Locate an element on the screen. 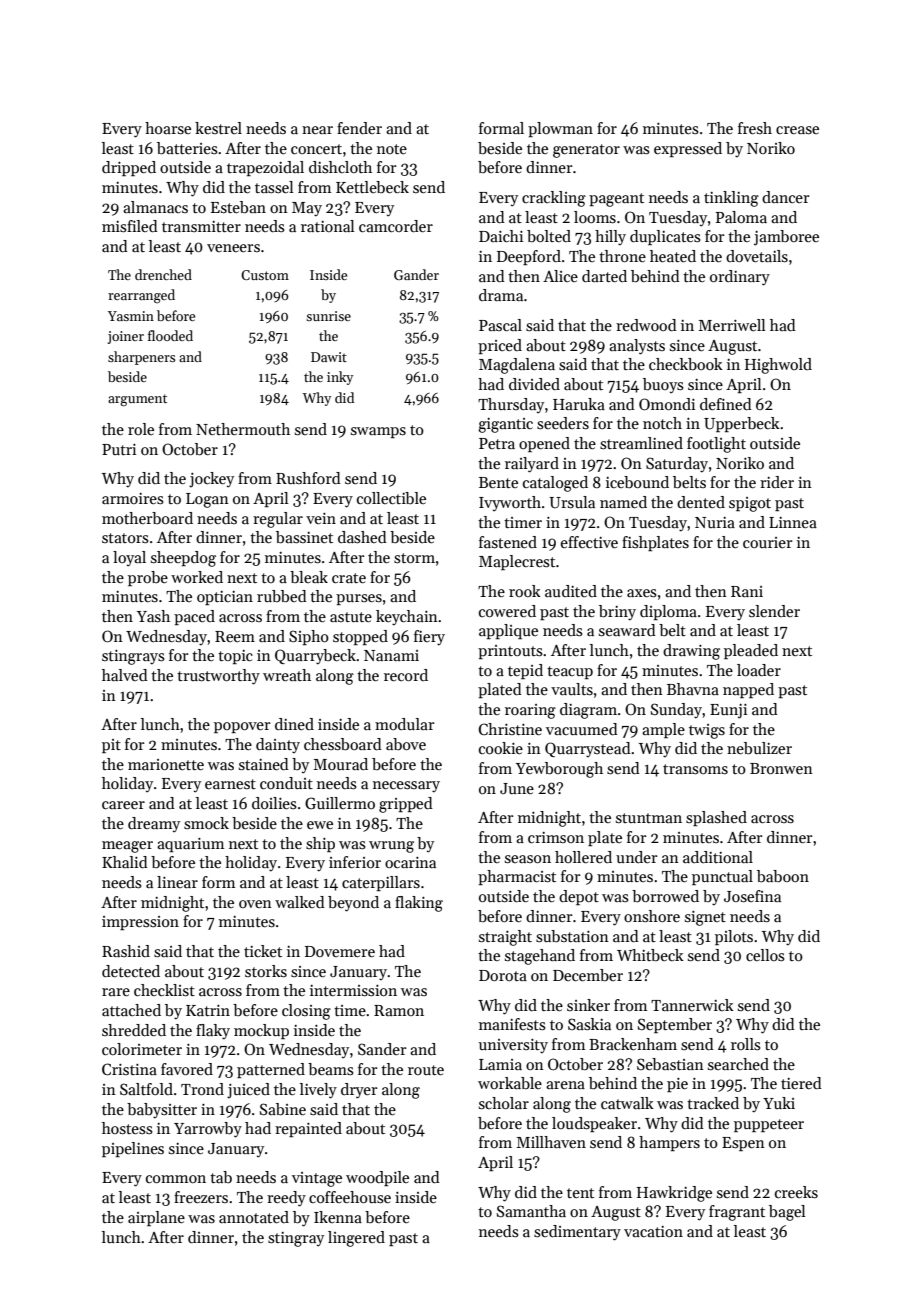 The width and height of the screenshot is (924, 1314). airplane is located at coordinates (156, 1218).
